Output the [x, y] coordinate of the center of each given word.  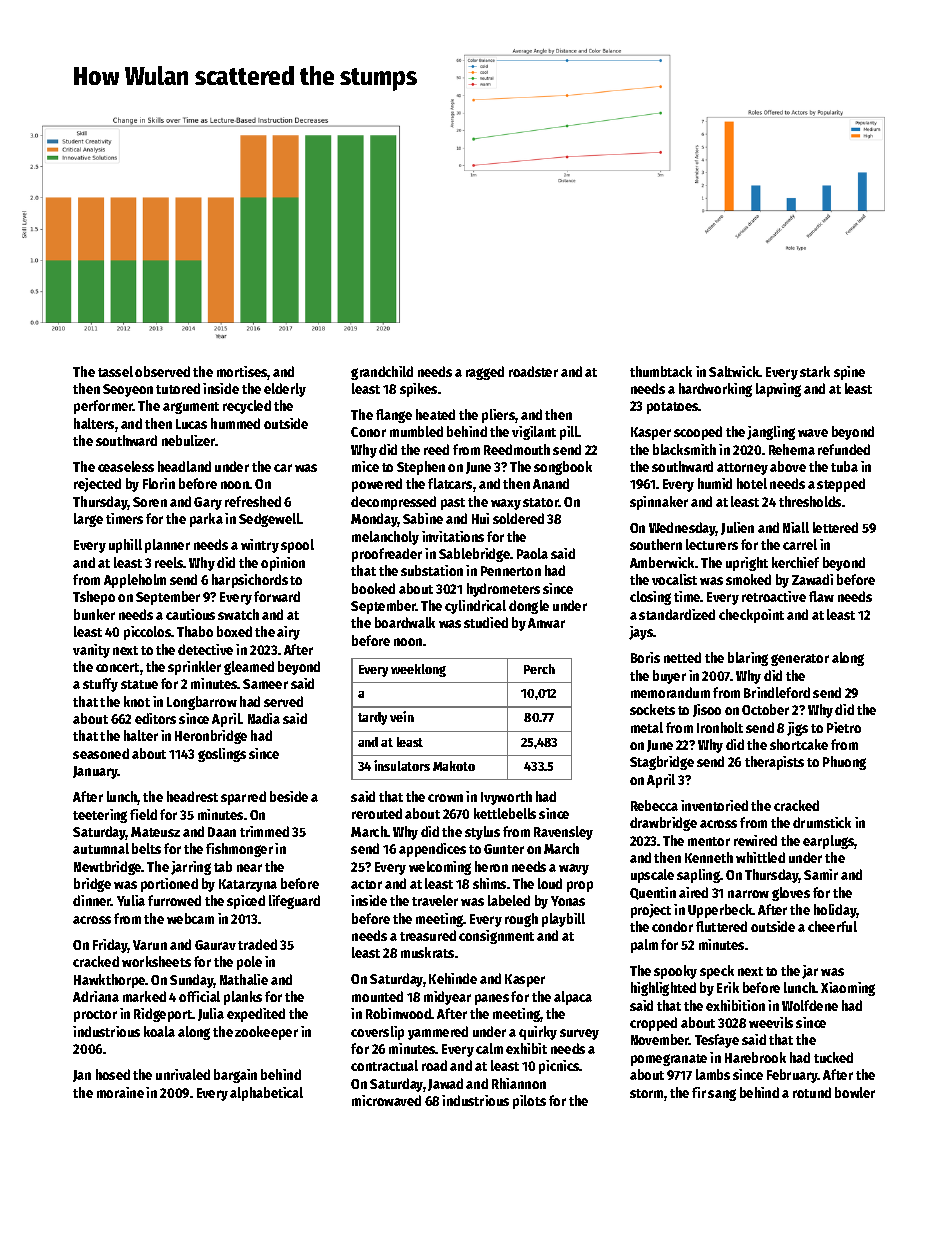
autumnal [101, 848]
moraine [120, 1092]
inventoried [714, 805]
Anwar [546, 623]
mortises [242, 373]
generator [800, 660]
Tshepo [94, 598]
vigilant [534, 433]
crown [445, 798]
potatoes [673, 408]
